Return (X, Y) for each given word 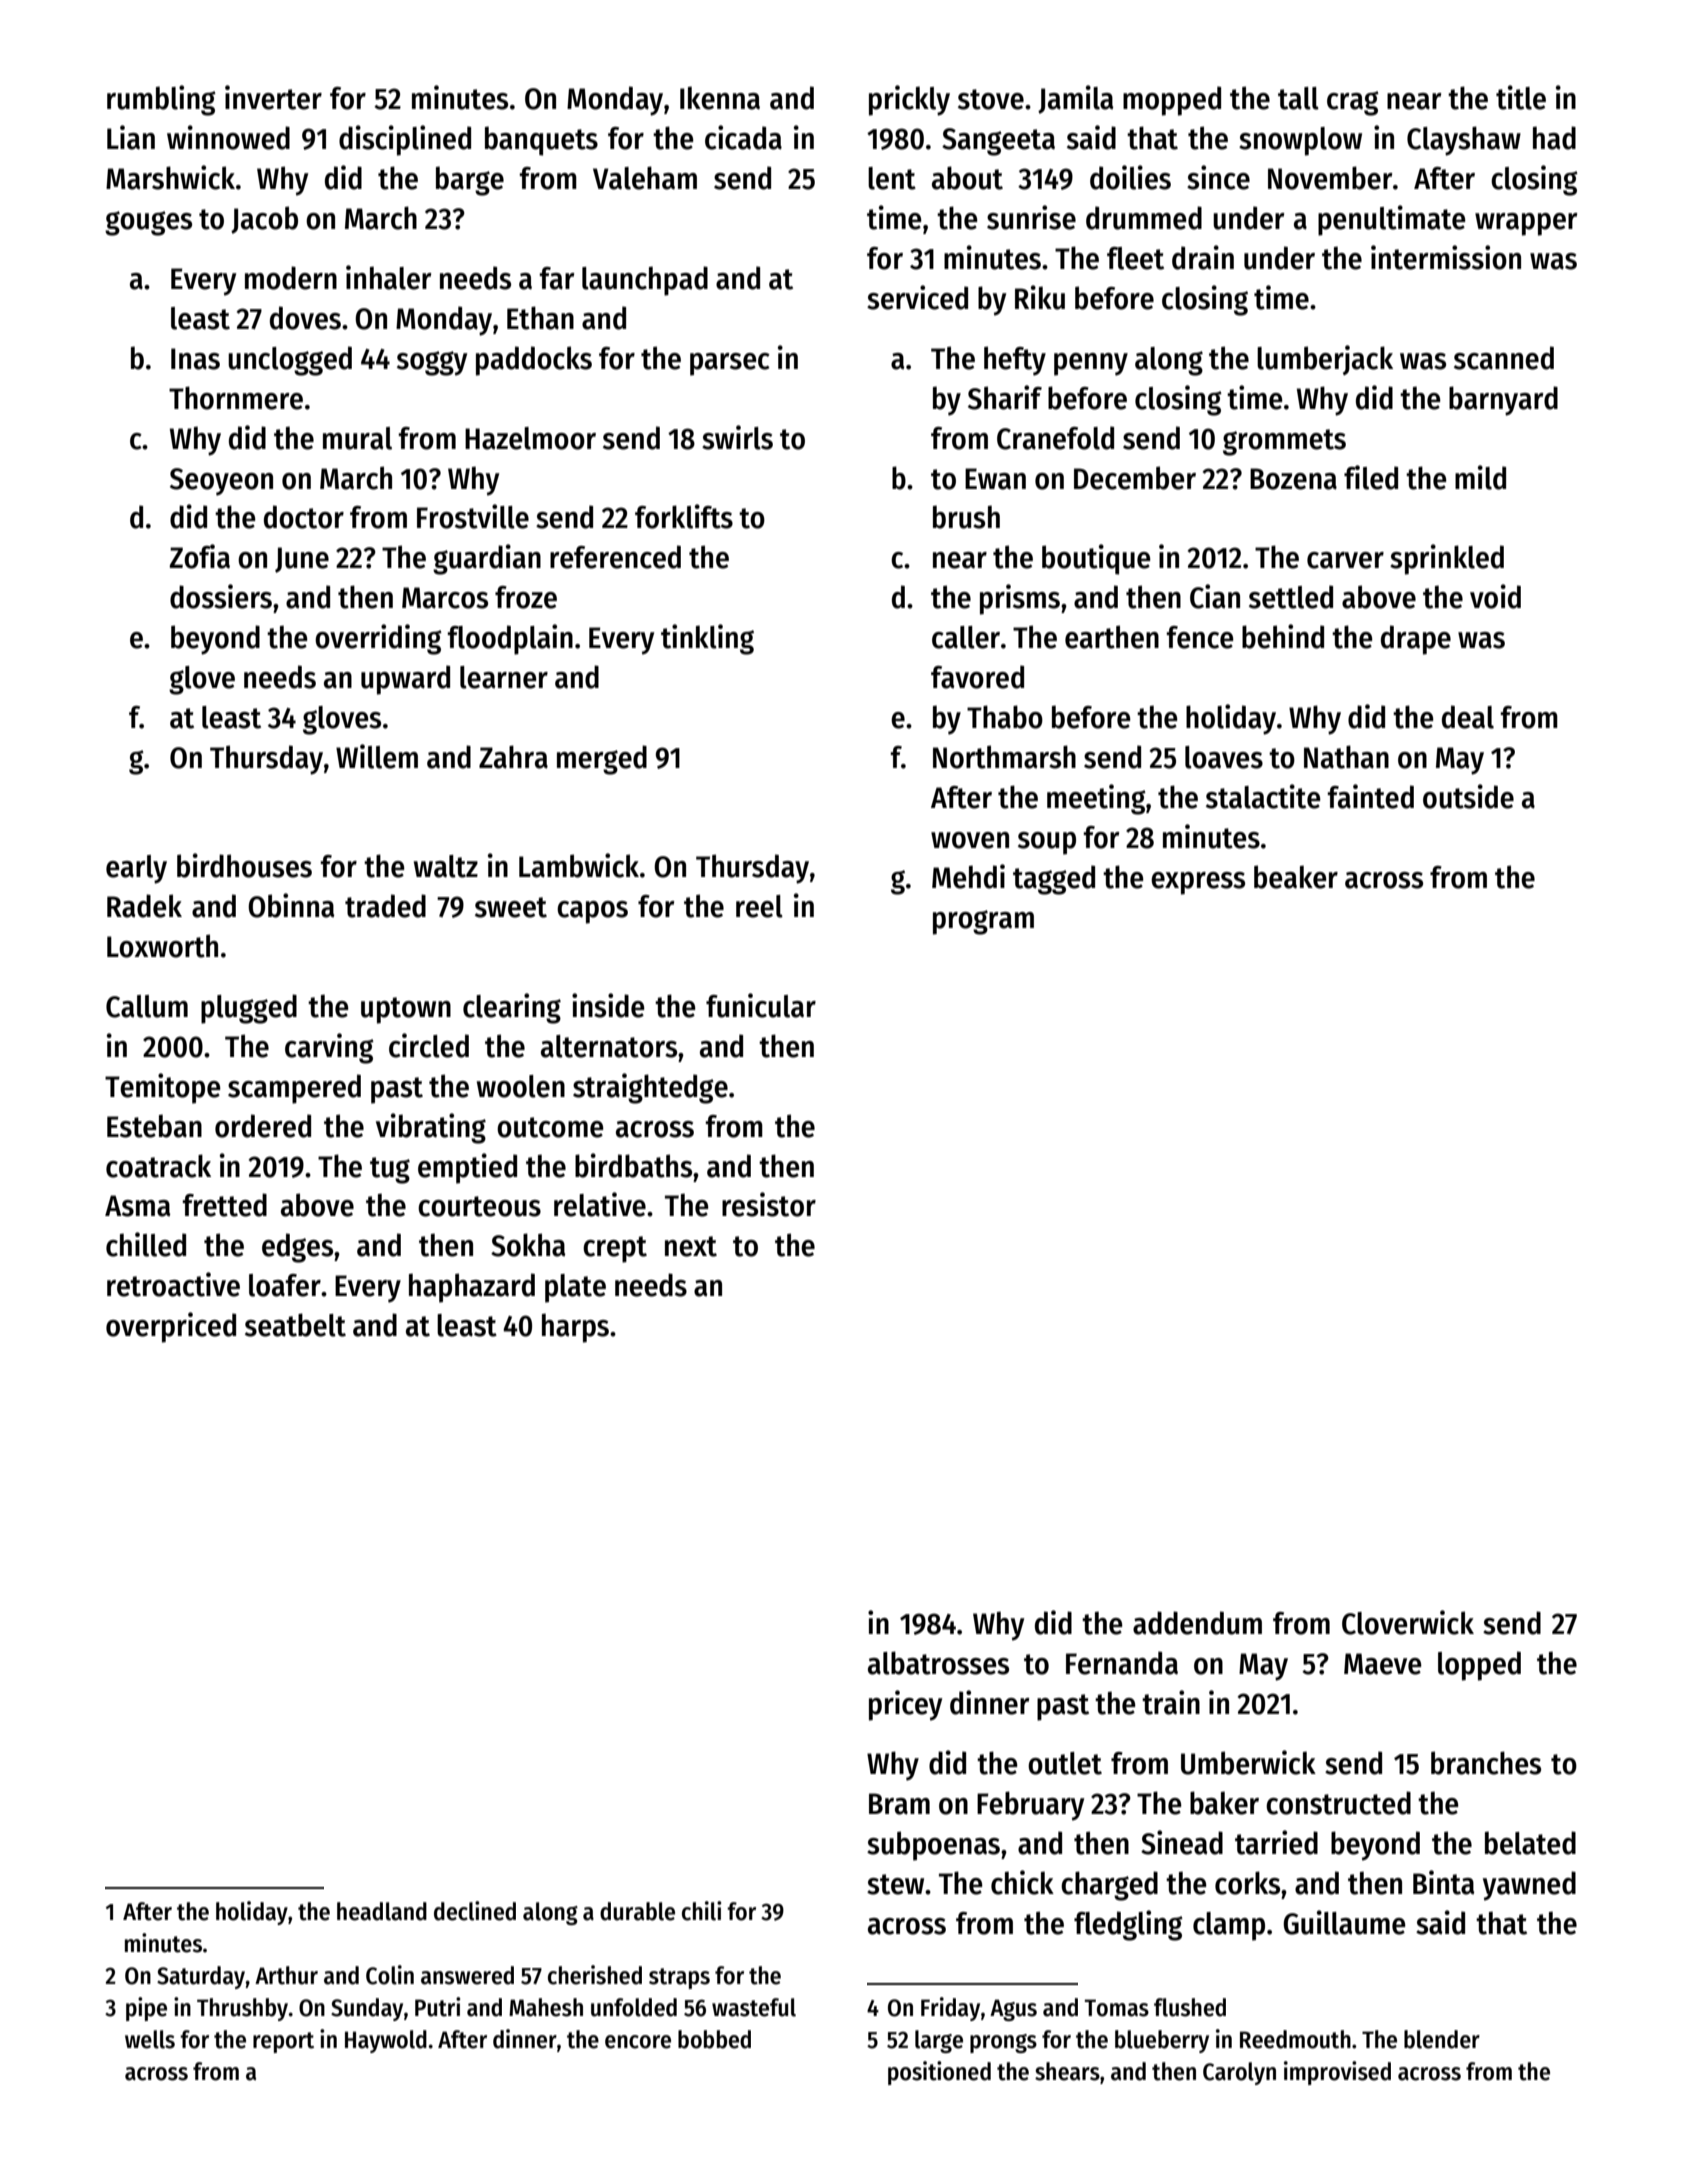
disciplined (405, 140)
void (1495, 596)
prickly (909, 100)
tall (1298, 98)
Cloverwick (1408, 1622)
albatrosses (938, 1663)
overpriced (171, 1327)
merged (602, 760)
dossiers (221, 596)
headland (382, 1911)
